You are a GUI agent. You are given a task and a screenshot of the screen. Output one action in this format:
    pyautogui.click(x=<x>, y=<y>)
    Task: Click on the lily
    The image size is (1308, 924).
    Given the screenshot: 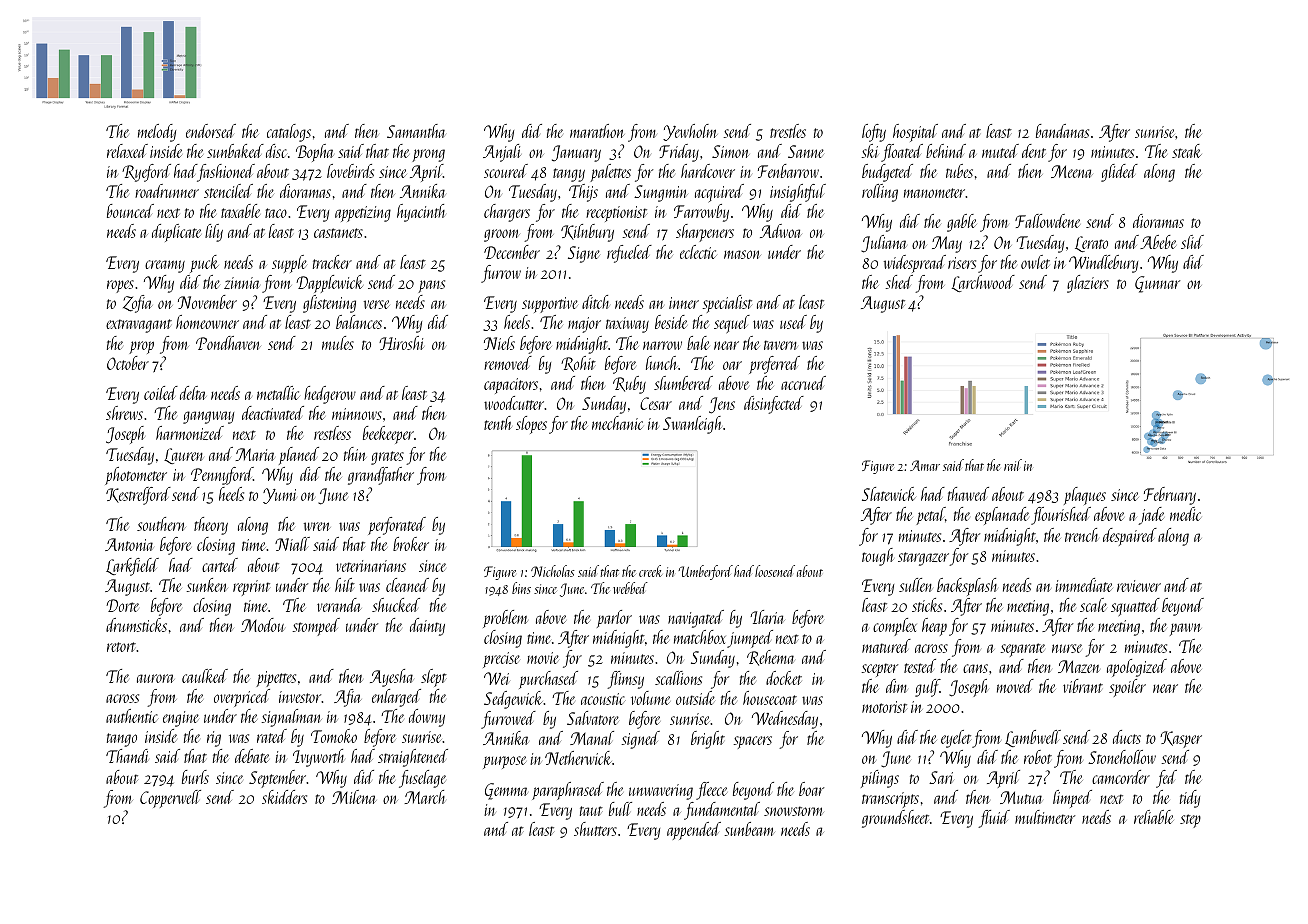 What is the action you would take?
    pyautogui.click(x=214, y=233)
